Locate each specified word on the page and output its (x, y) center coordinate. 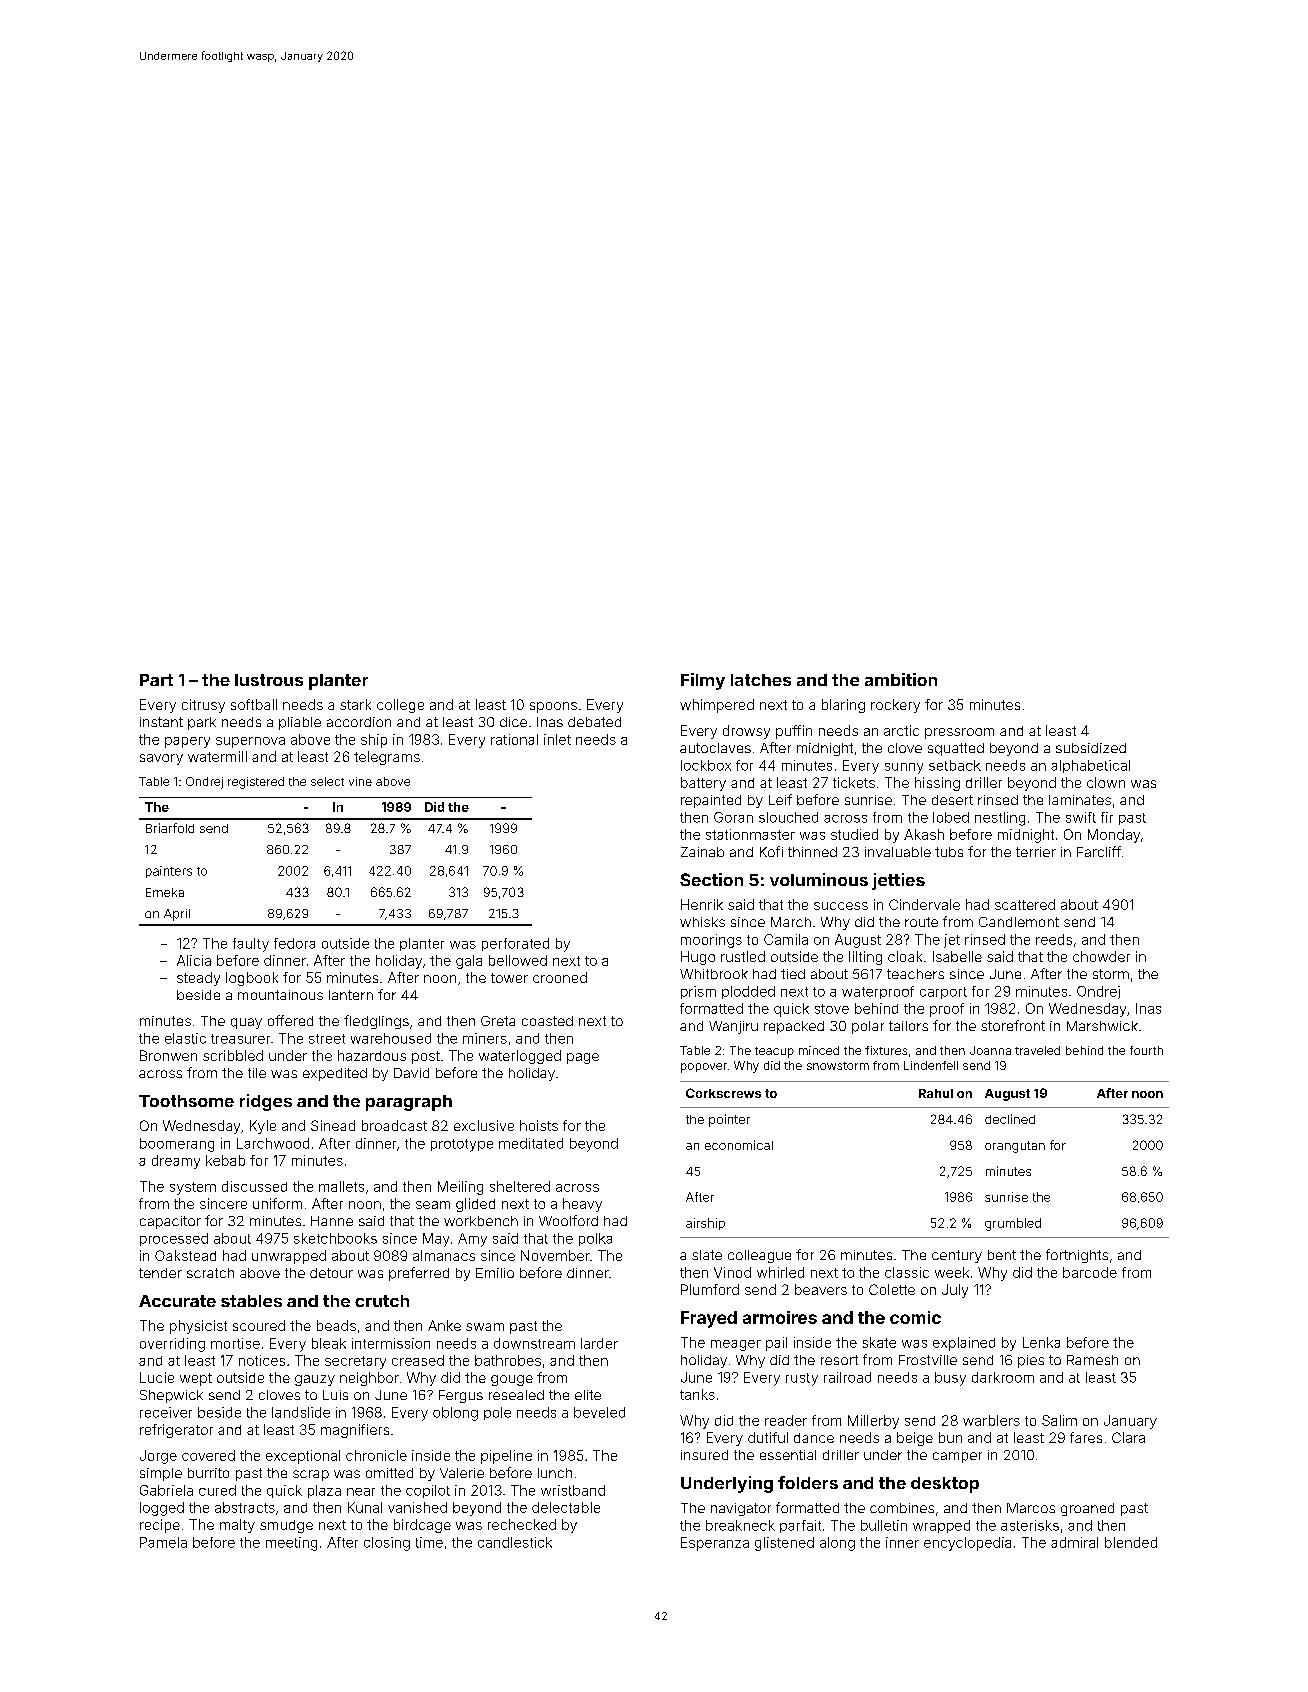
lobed (951, 817)
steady (198, 979)
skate (879, 1342)
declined (1010, 1119)
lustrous (269, 680)
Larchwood (273, 1143)
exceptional (303, 1457)
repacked (794, 1027)
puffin (794, 732)
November (555, 1255)
